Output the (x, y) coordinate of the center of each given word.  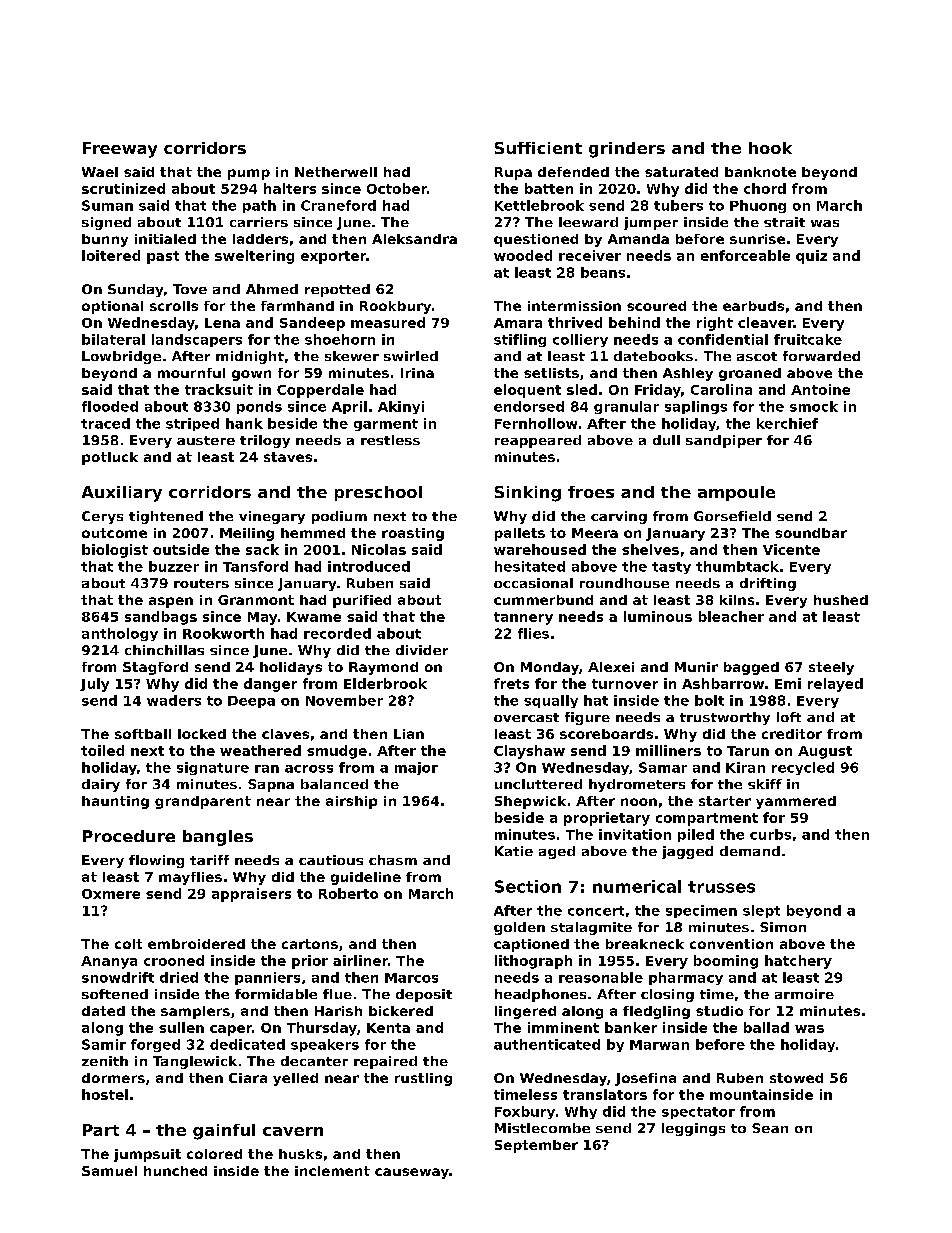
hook (770, 148)
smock (814, 406)
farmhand (297, 306)
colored (214, 1154)
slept (761, 911)
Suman (107, 205)
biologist (115, 551)
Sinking (528, 494)
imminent (563, 1027)
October (397, 188)
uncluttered (538, 784)
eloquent (527, 391)
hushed (841, 600)
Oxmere (111, 894)
